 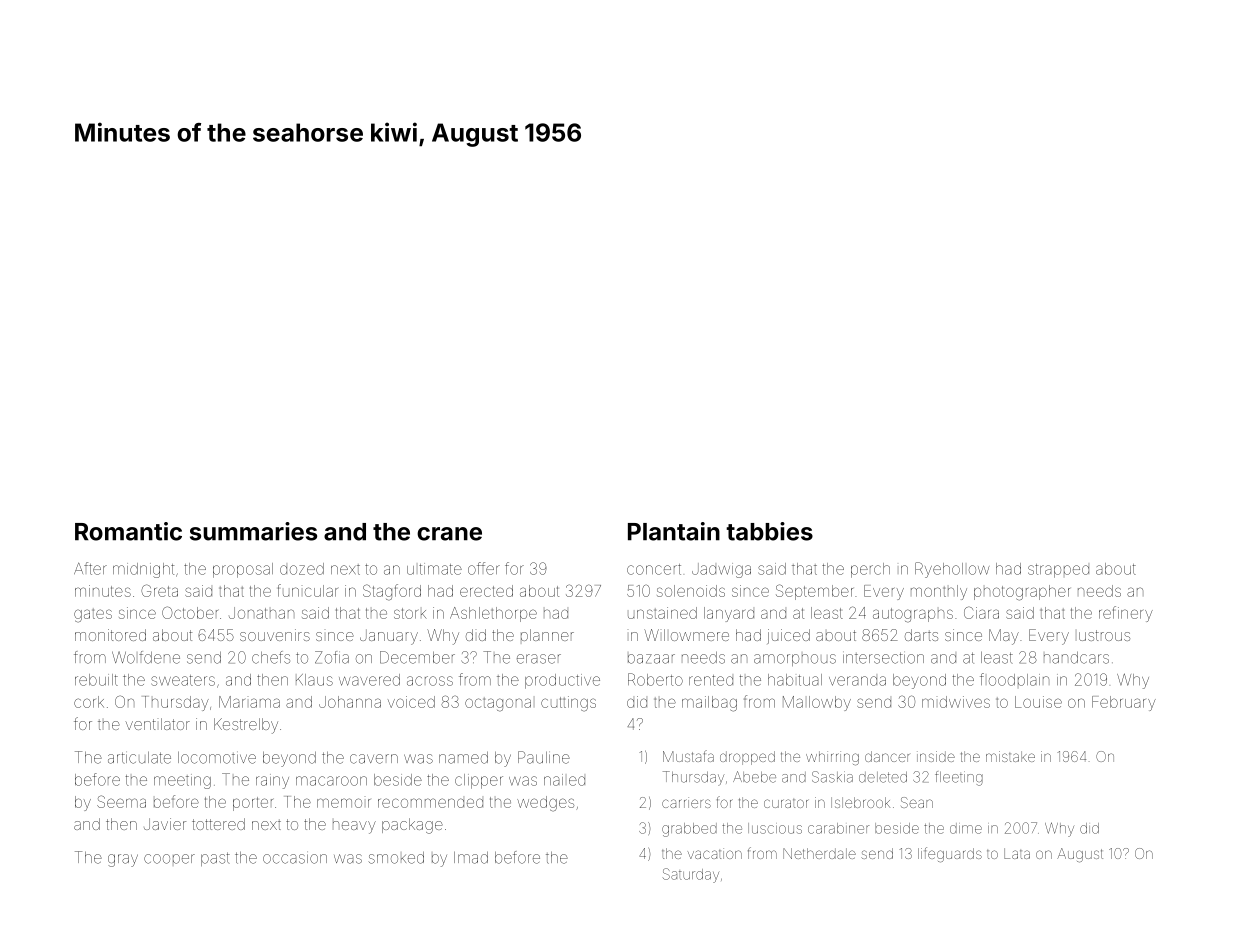 What do you see at coordinates (544, 757) in the page?
I see `Pauline` at bounding box center [544, 757].
